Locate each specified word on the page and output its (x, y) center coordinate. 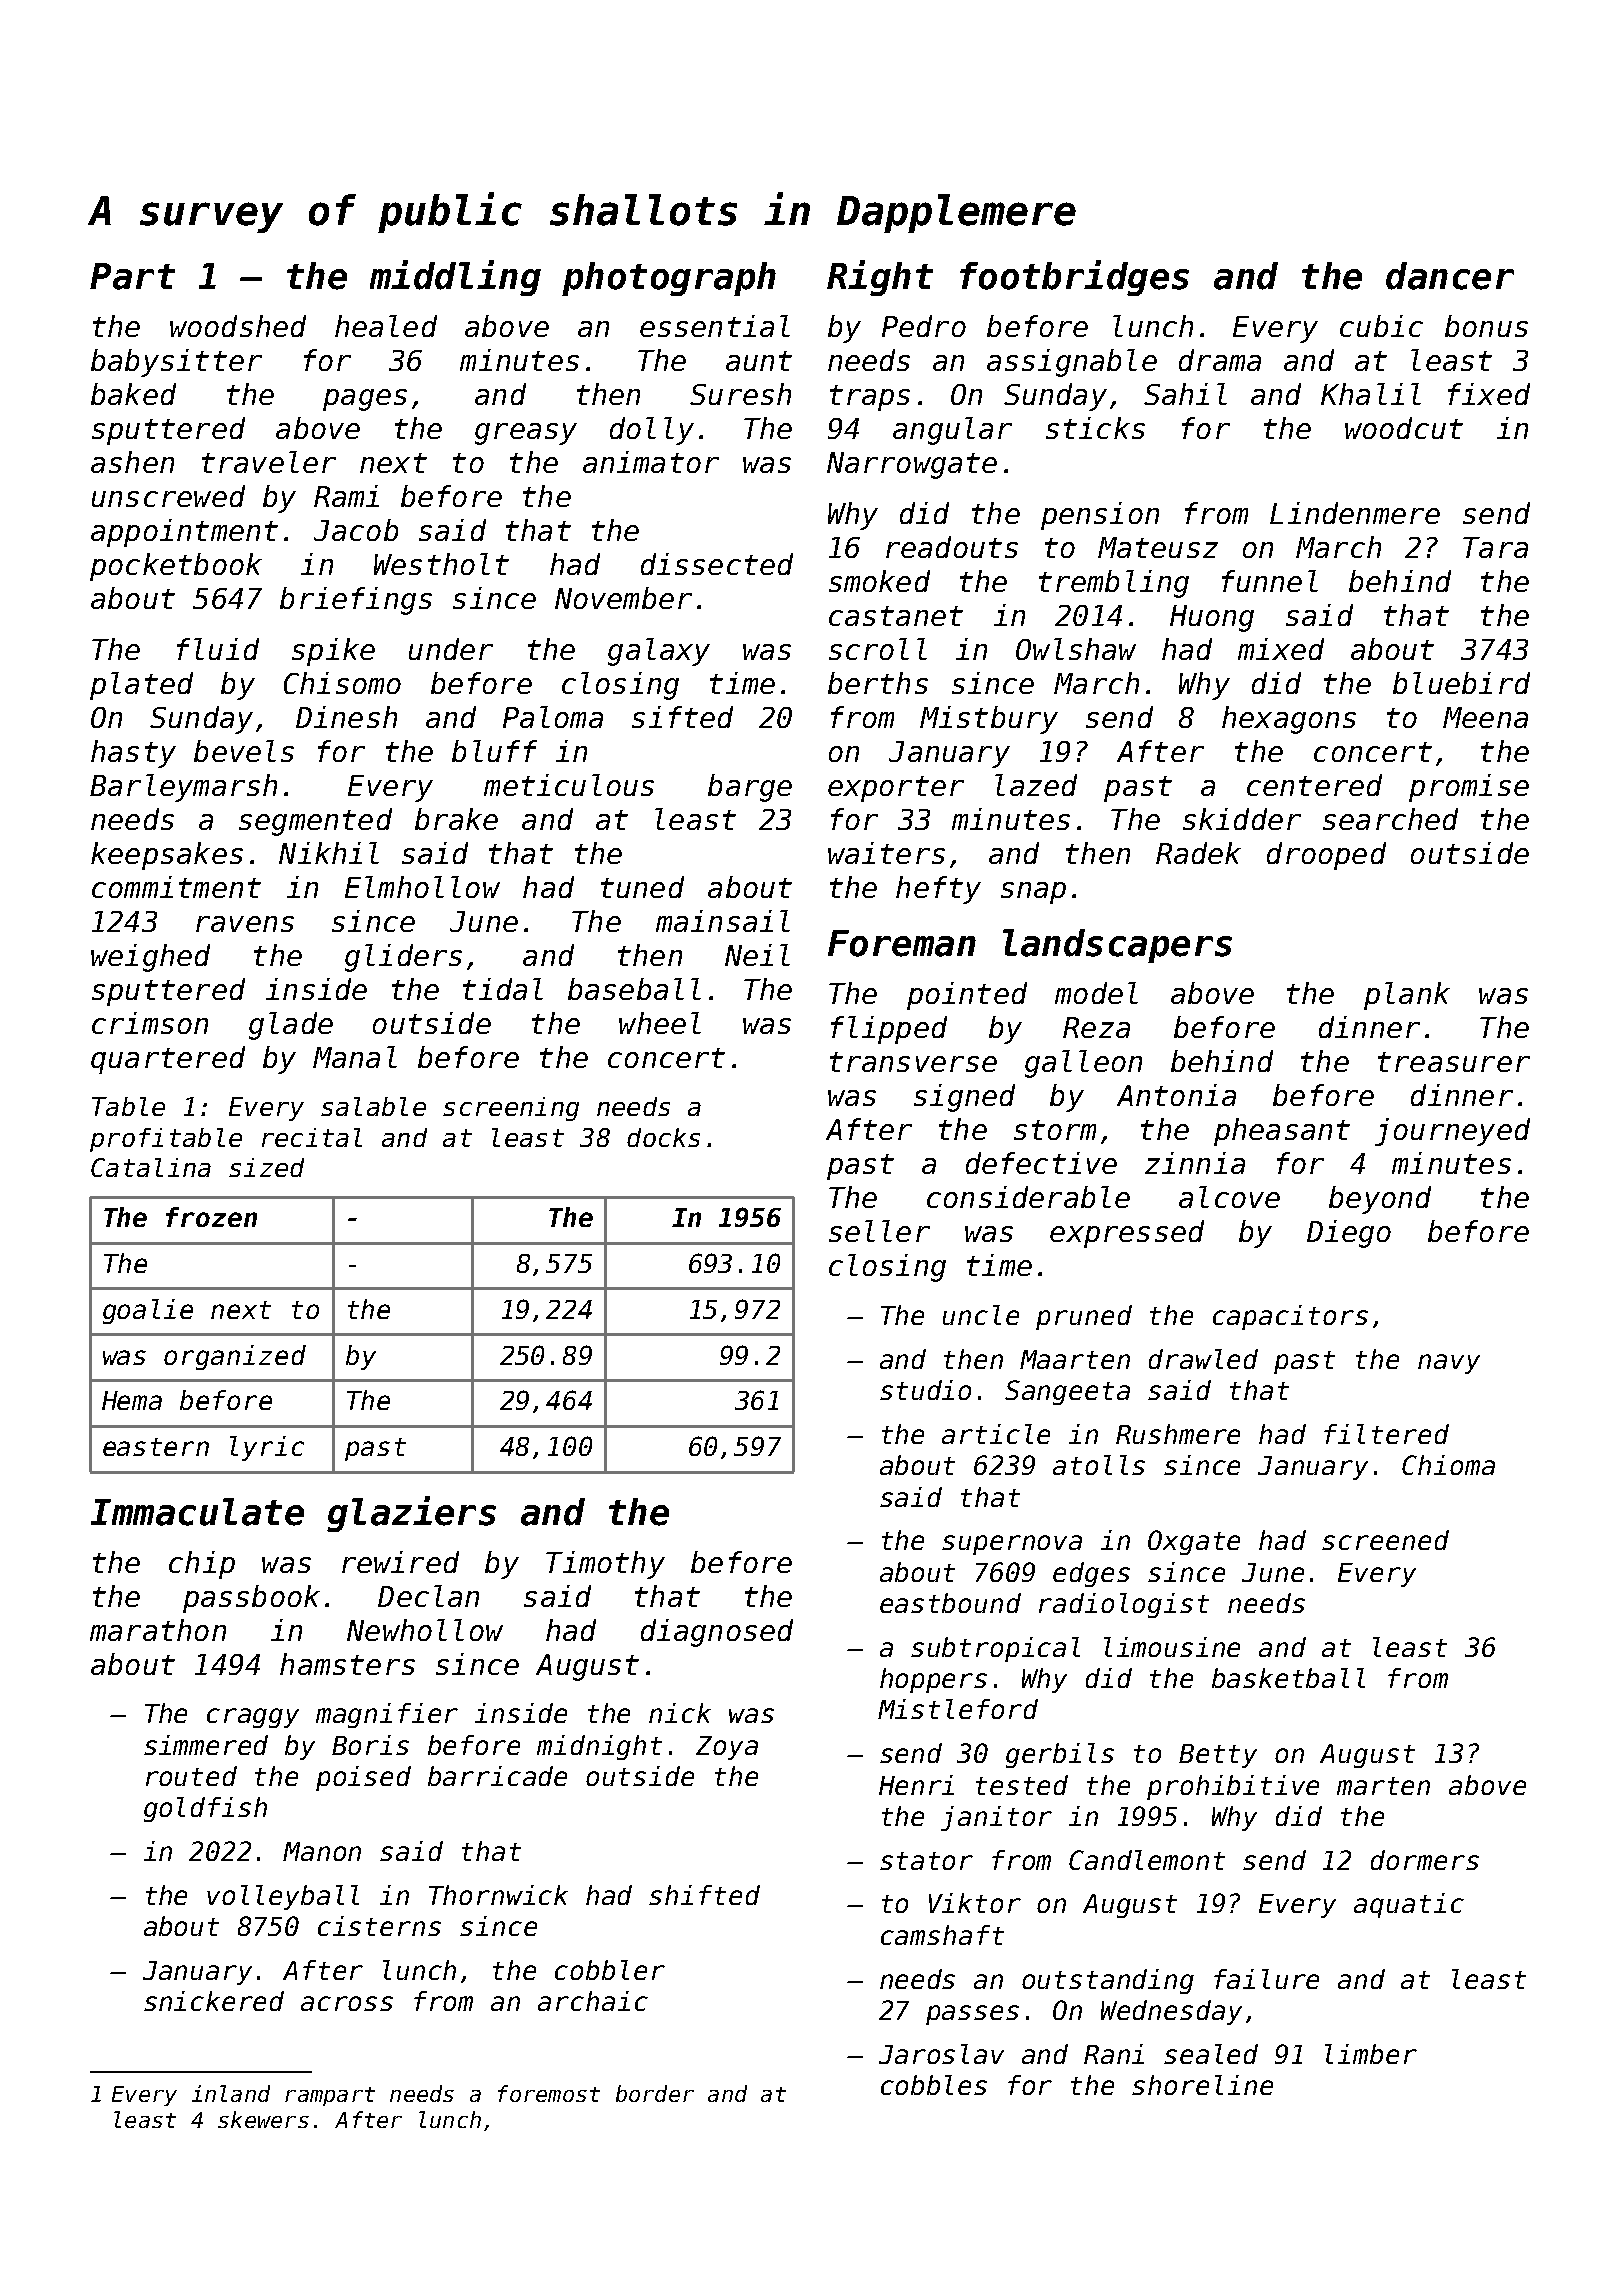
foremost (549, 2093)
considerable (1028, 1197)
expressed (1127, 1234)
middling (455, 278)
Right (880, 278)
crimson (150, 1023)
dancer (1450, 276)
